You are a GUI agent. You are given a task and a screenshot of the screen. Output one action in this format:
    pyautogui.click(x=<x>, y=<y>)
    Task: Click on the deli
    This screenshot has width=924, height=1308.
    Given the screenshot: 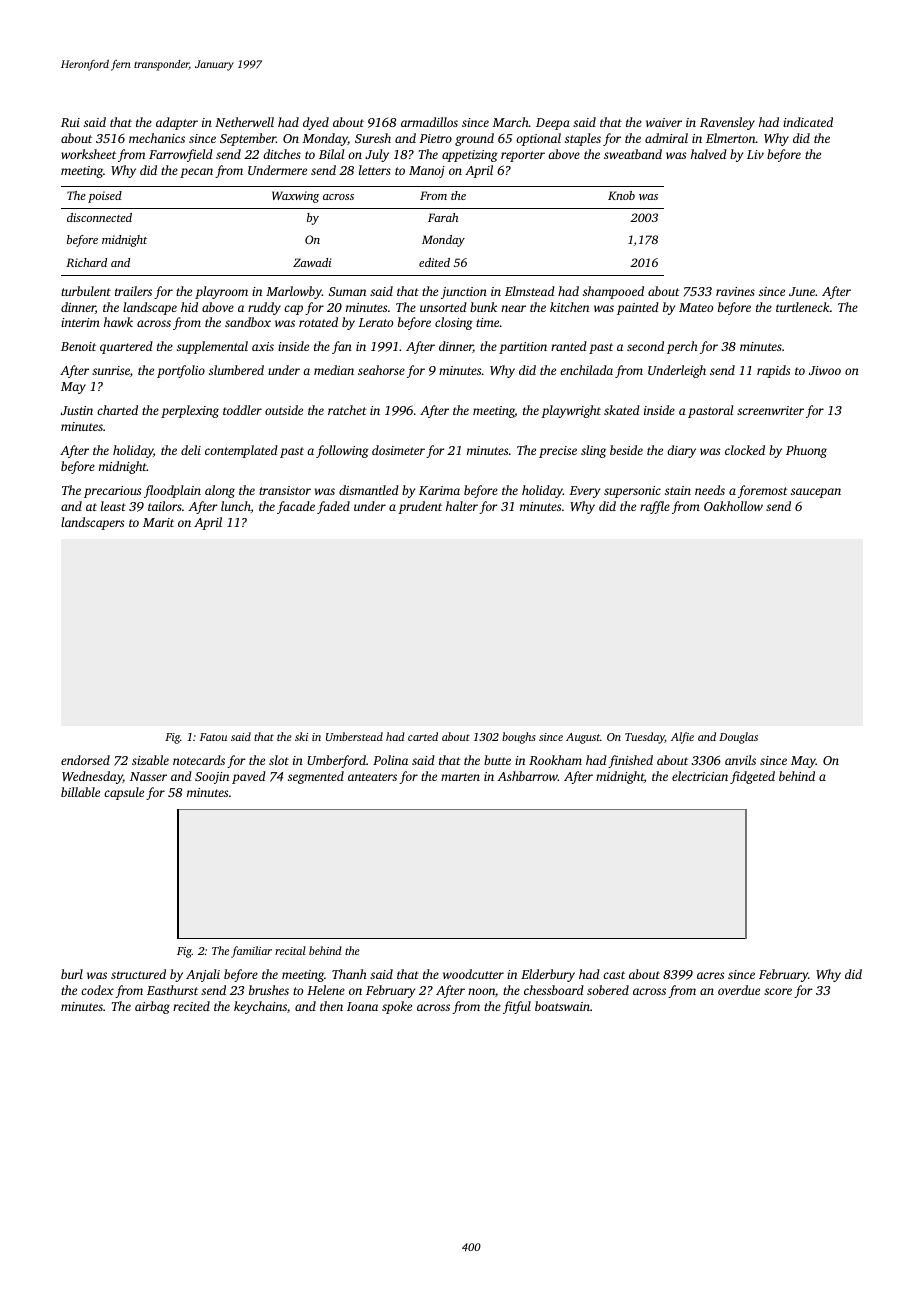 What is the action you would take?
    pyautogui.click(x=191, y=450)
